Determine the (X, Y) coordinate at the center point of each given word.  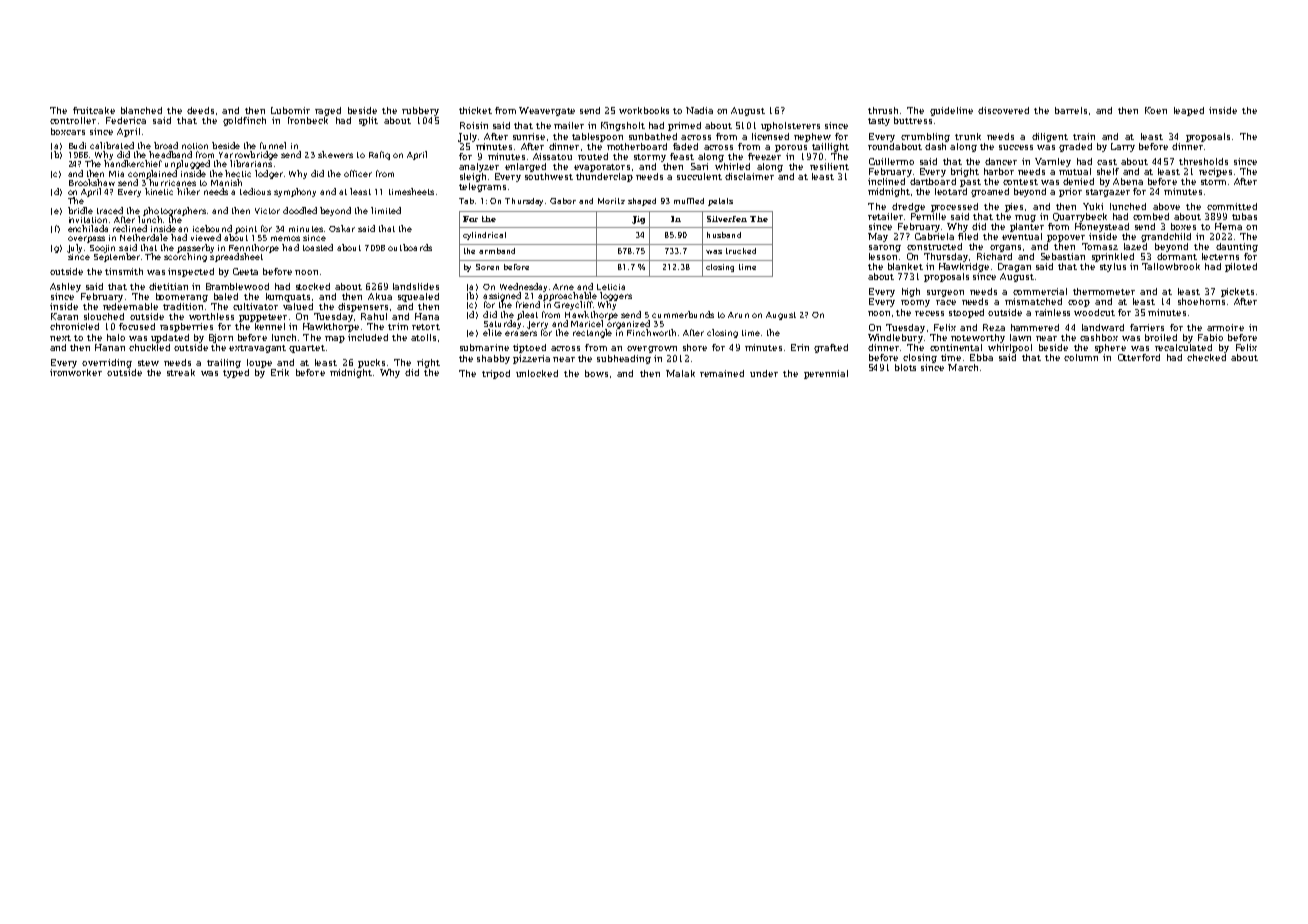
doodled (300, 210)
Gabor (563, 201)
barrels (1071, 110)
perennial (826, 374)
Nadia (699, 110)
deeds (200, 110)
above (1166, 206)
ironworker (76, 372)
